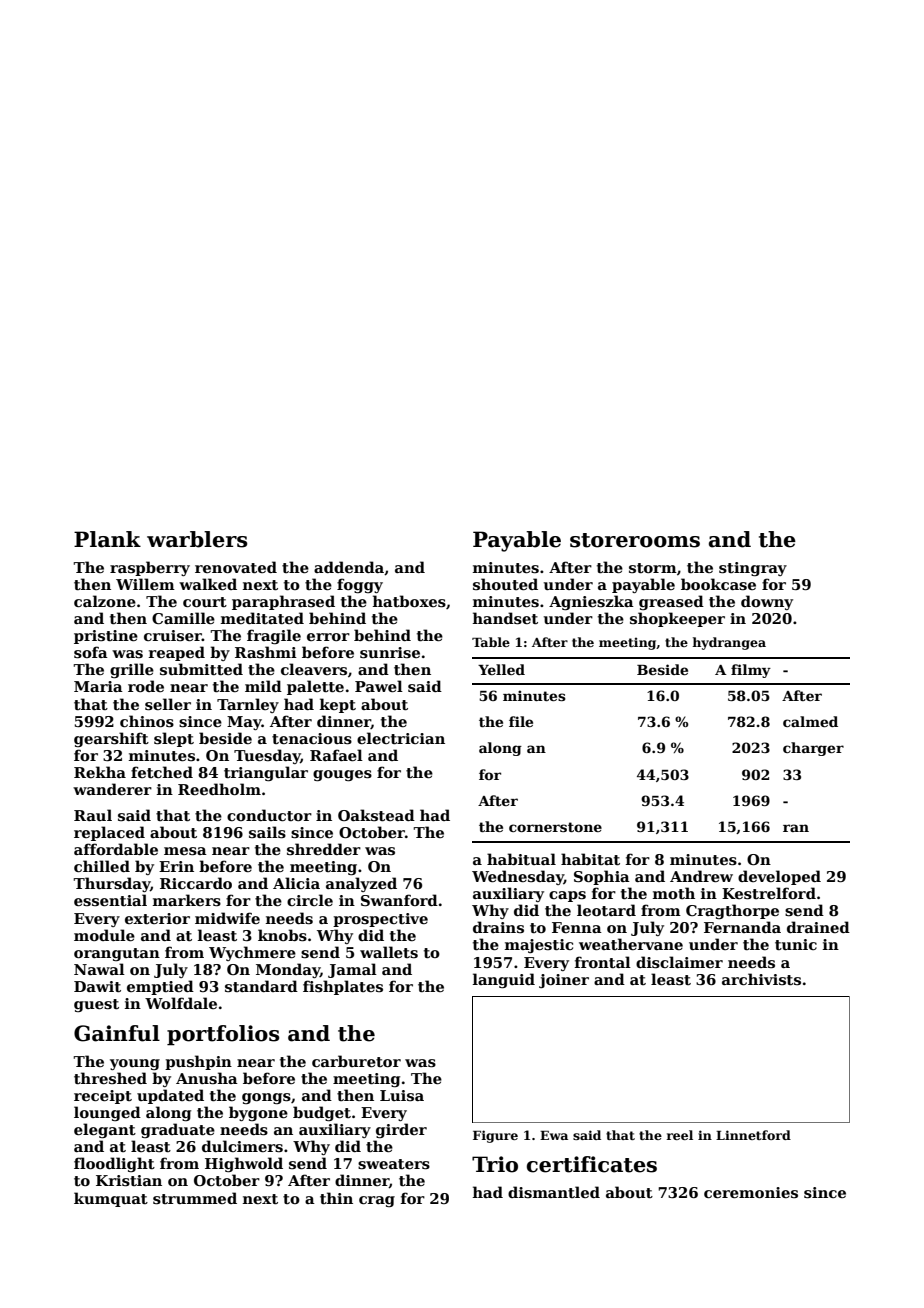  Describe the element at coordinates (97, 986) in the page. I see `Dawit` at that location.
